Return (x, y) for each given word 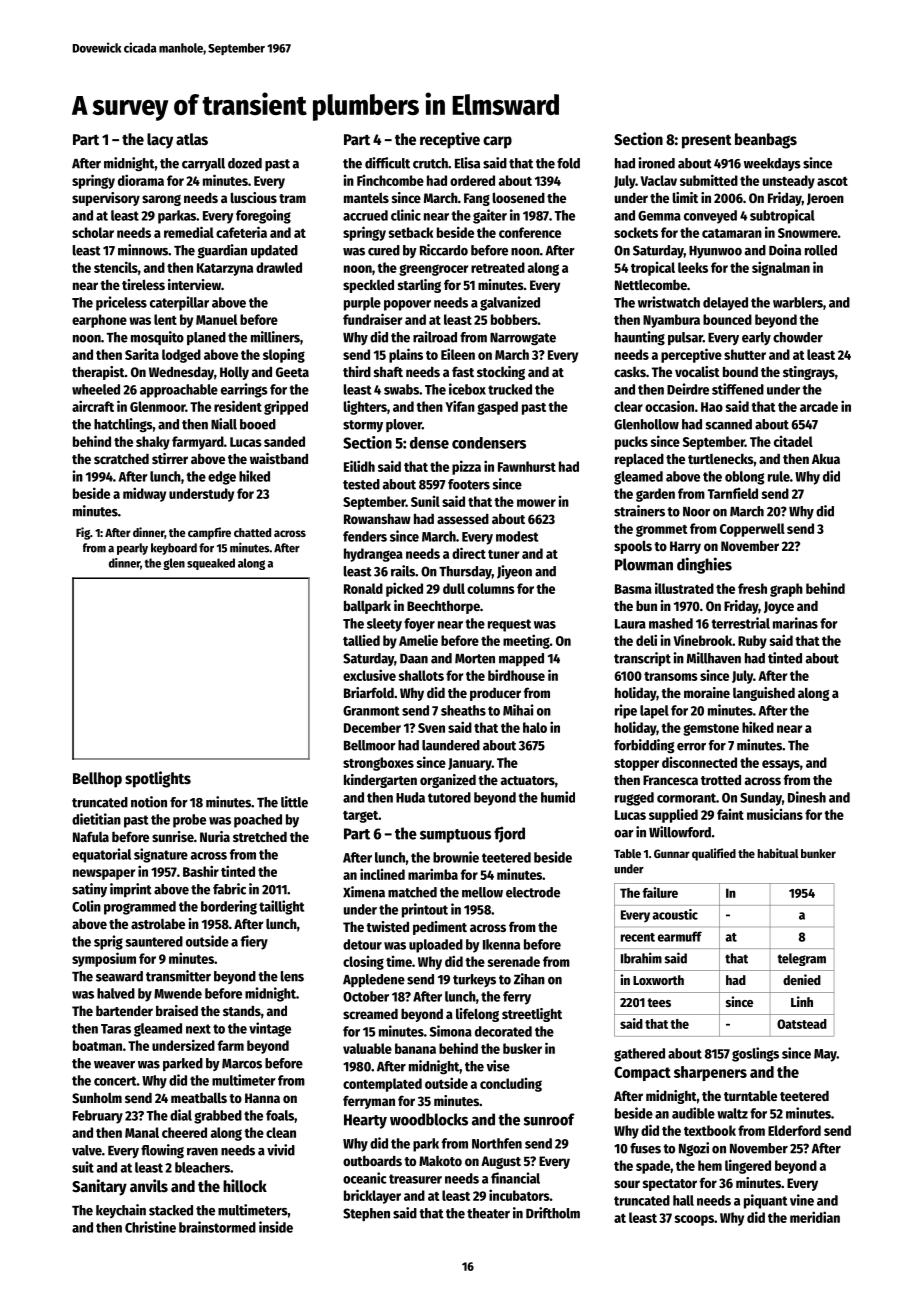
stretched (260, 837)
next (198, 1029)
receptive (450, 140)
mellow (482, 892)
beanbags (766, 141)
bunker (818, 853)
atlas (192, 139)
